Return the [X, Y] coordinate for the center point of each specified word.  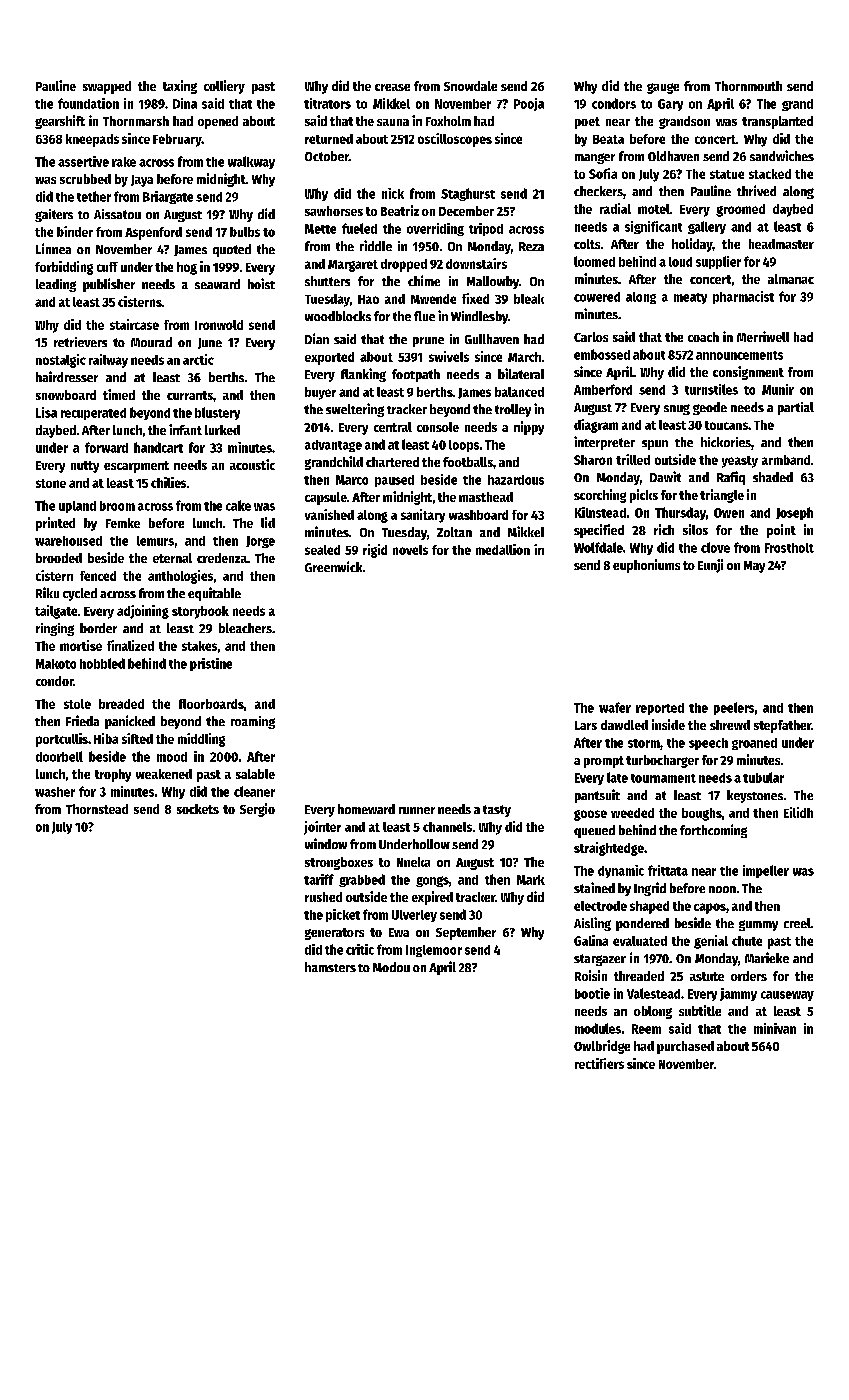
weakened [164, 774]
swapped [107, 87]
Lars [586, 725]
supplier [718, 262]
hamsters [330, 967]
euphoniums [646, 566]
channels [447, 827]
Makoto [56, 664]
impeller [766, 871]
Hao [368, 299]
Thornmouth [748, 86]
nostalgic [61, 361]
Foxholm [448, 121]
